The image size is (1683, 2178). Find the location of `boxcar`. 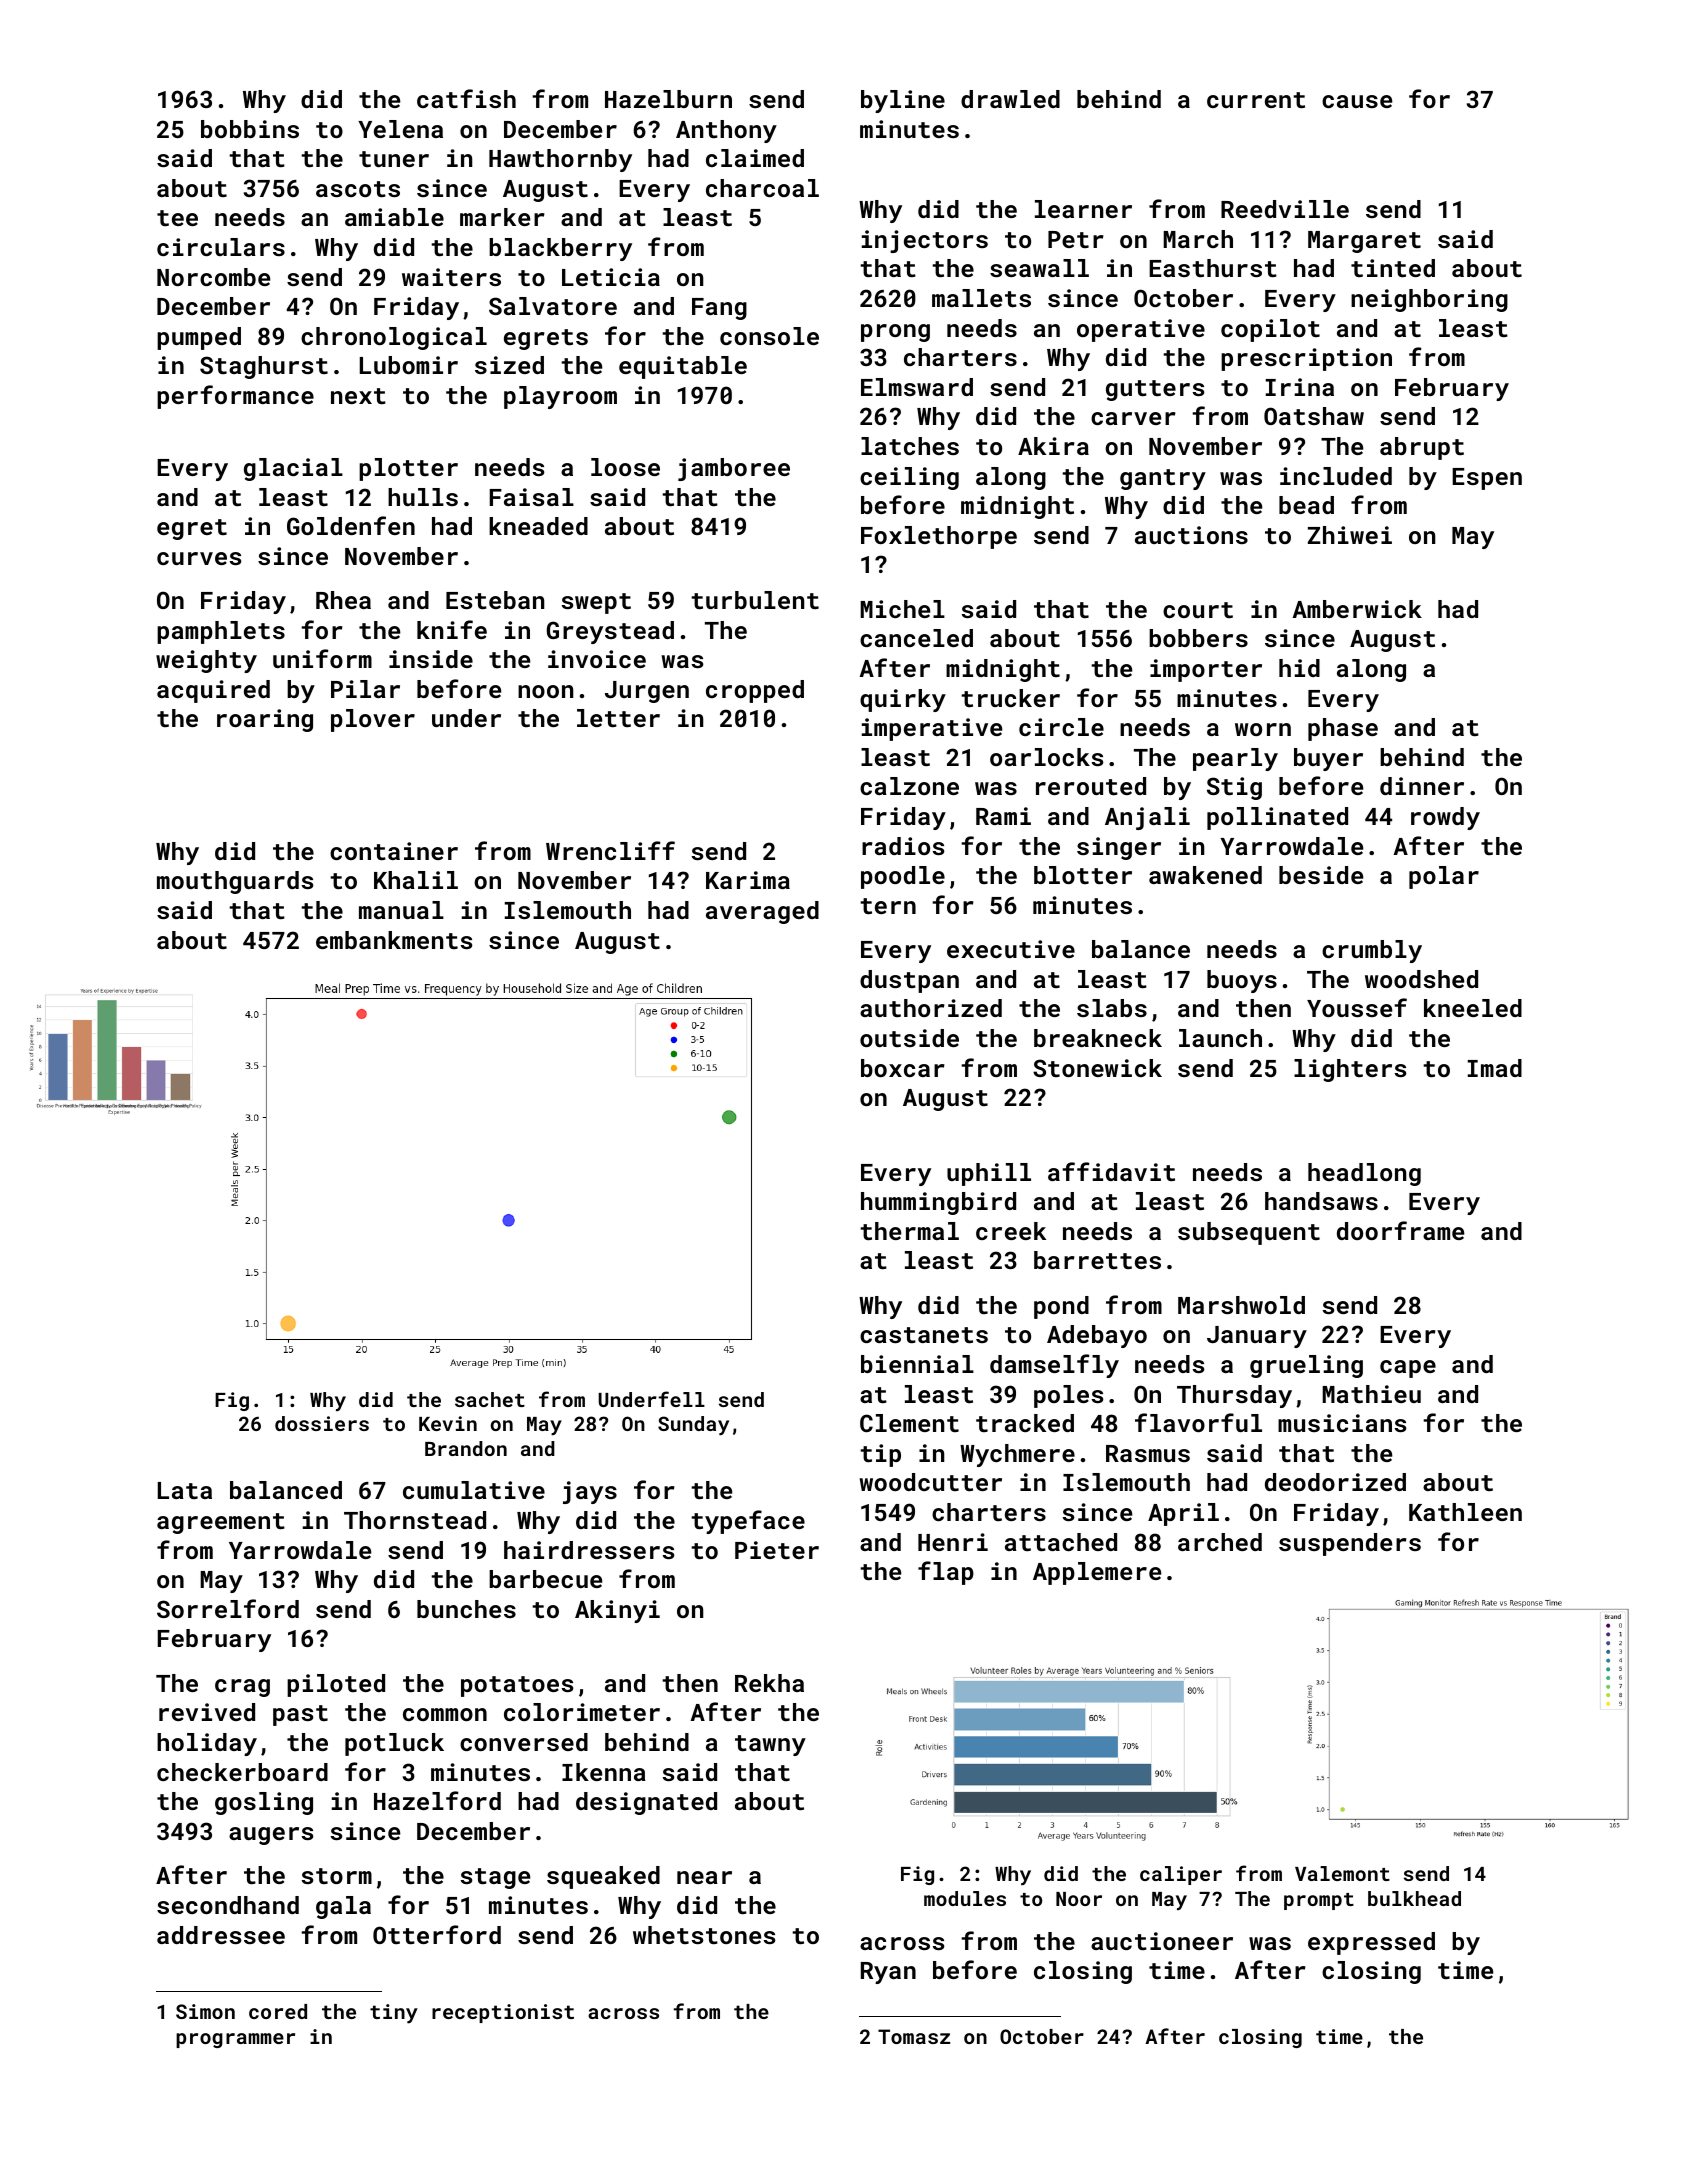

boxcar is located at coordinates (903, 1068).
